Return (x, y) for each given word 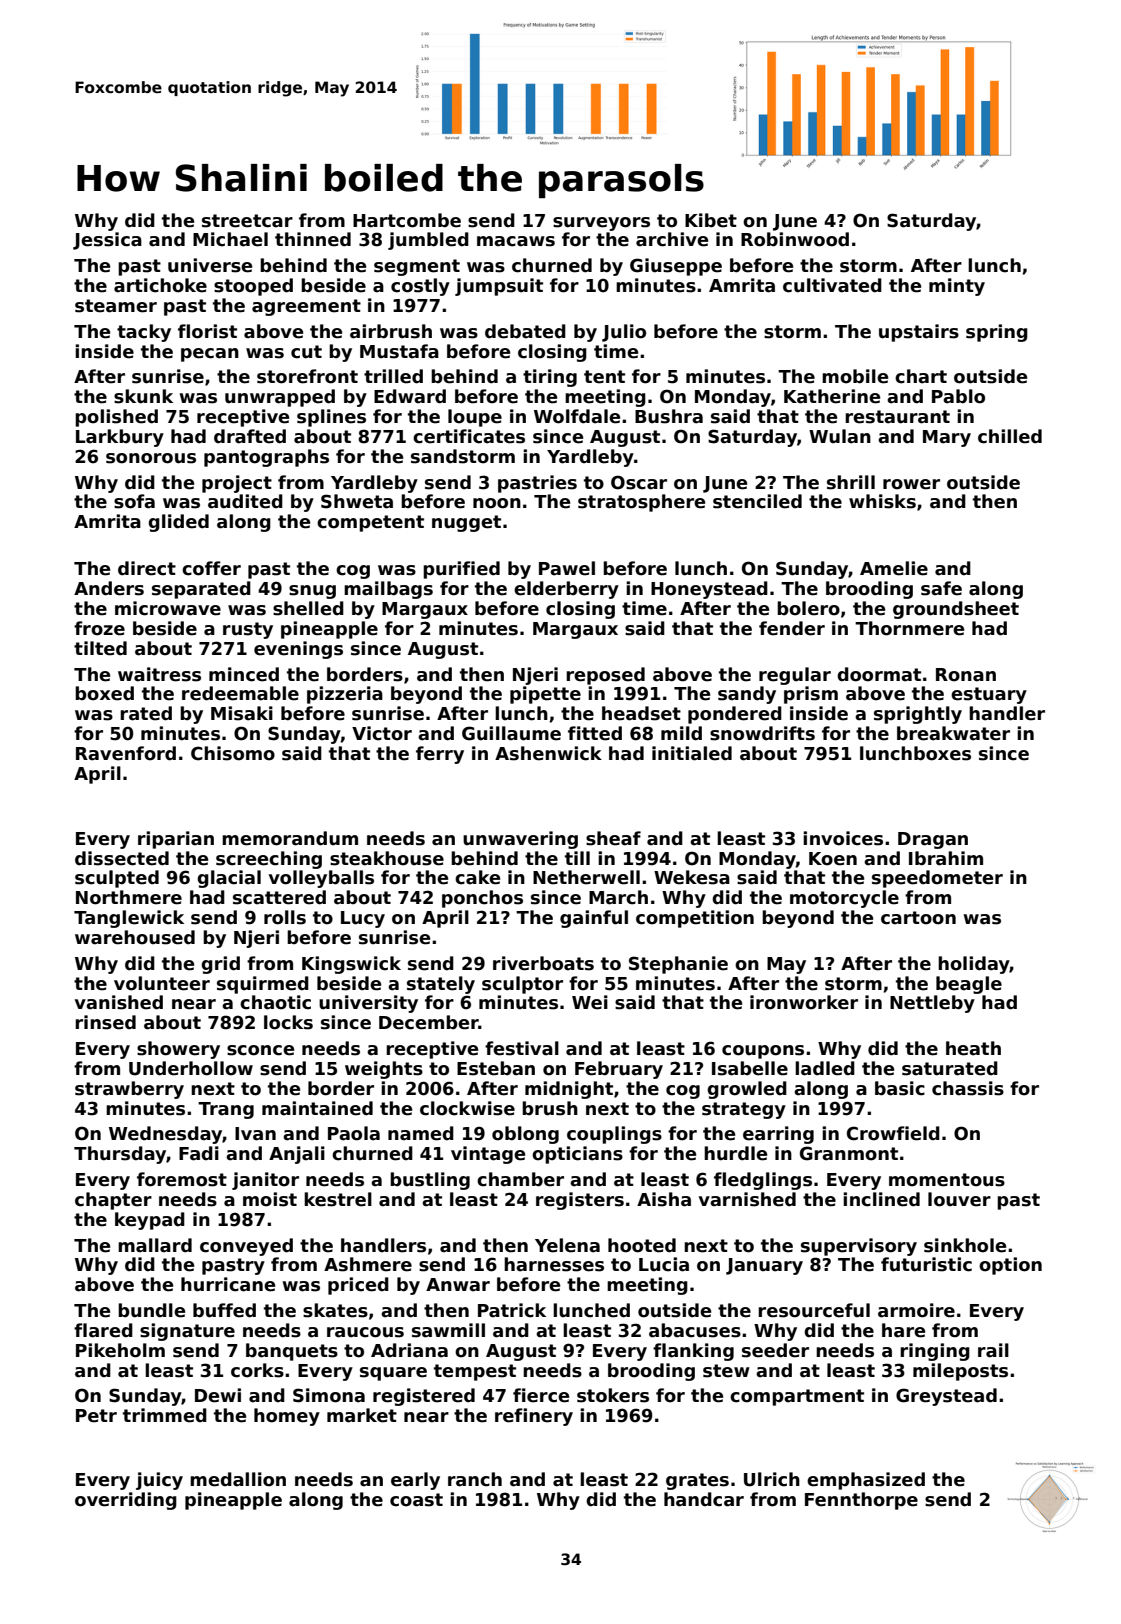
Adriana (409, 1350)
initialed (692, 753)
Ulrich (772, 1479)
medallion (238, 1479)
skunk (143, 396)
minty (957, 287)
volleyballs (321, 879)
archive (672, 239)
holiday (974, 965)
